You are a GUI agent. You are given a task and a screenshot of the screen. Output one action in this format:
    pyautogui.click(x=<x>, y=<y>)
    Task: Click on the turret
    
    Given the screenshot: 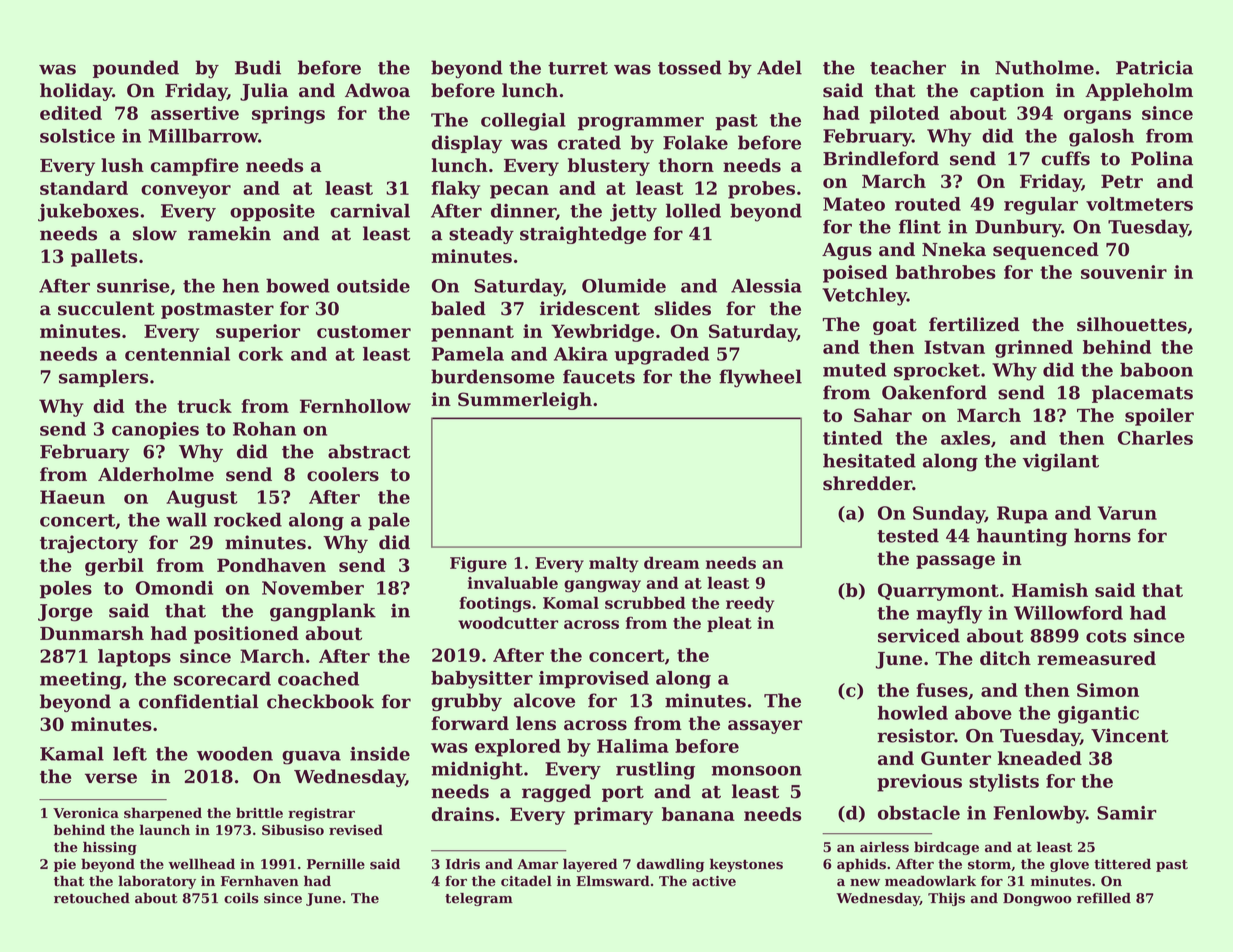 What is the action you would take?
    pyautogui.click(x=578, y=68)
